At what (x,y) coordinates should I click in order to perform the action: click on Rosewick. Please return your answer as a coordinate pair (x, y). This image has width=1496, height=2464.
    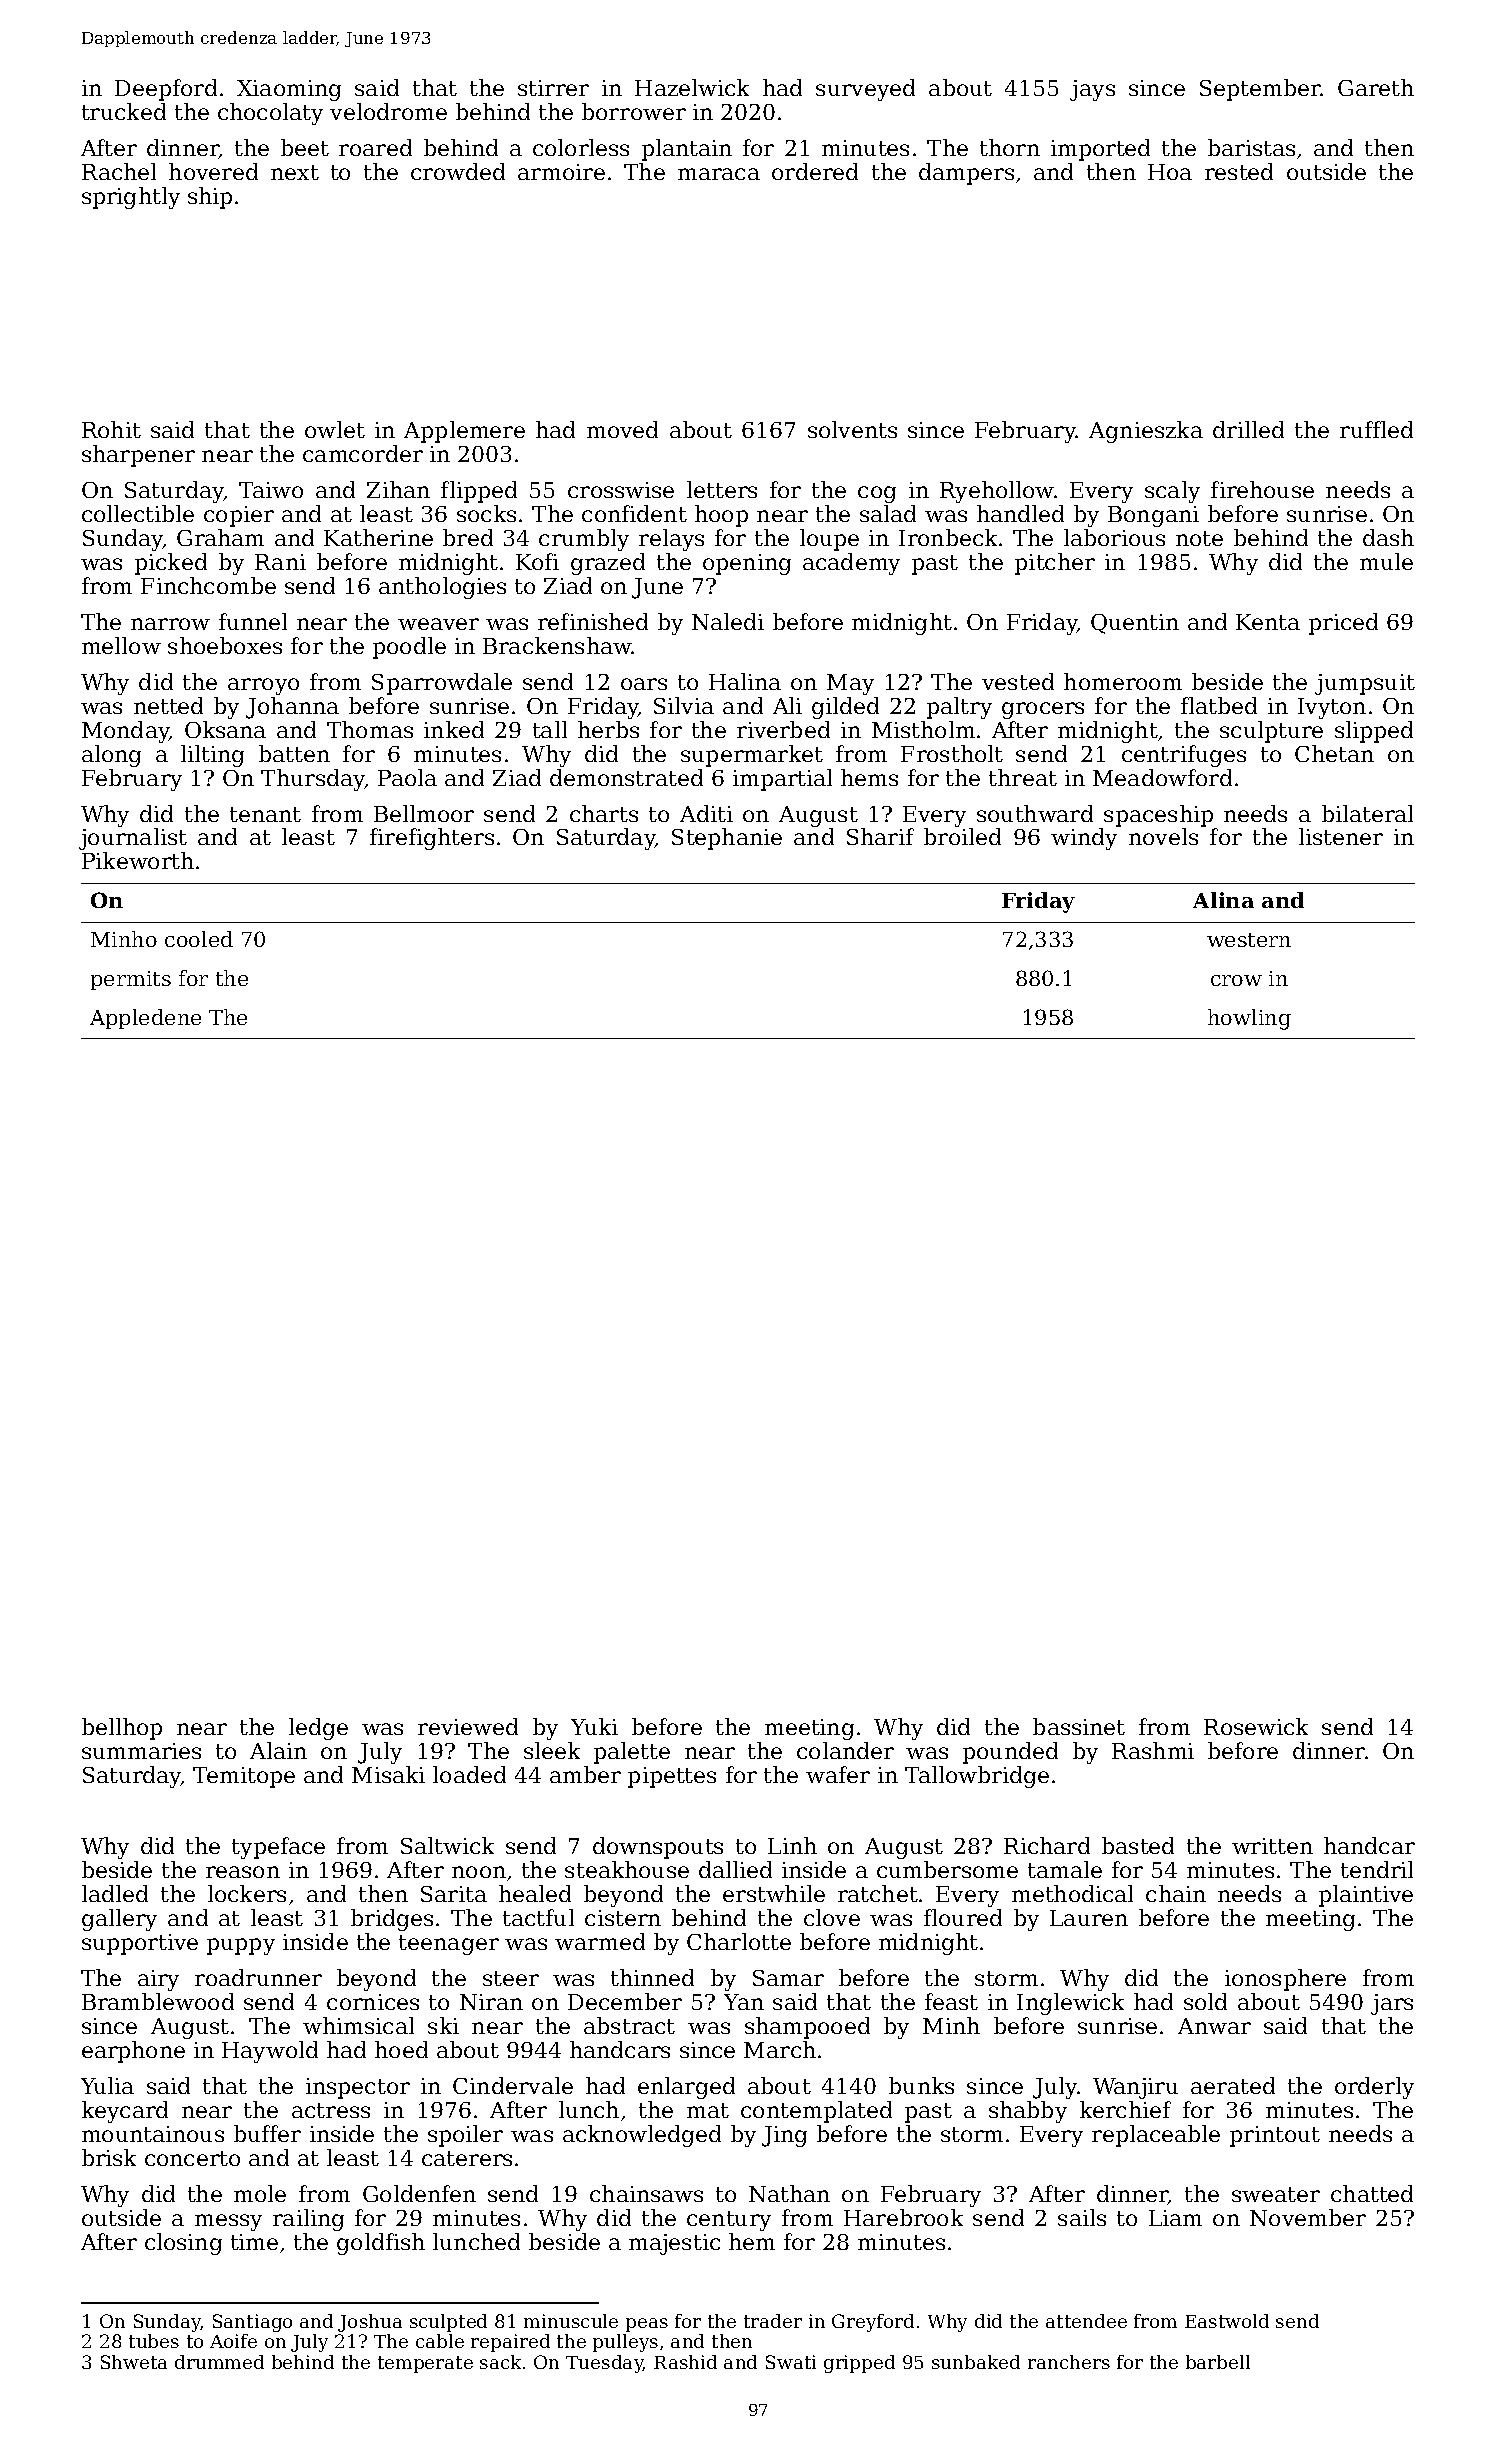
    Looking at the image, I should click on (1256, 1726).
